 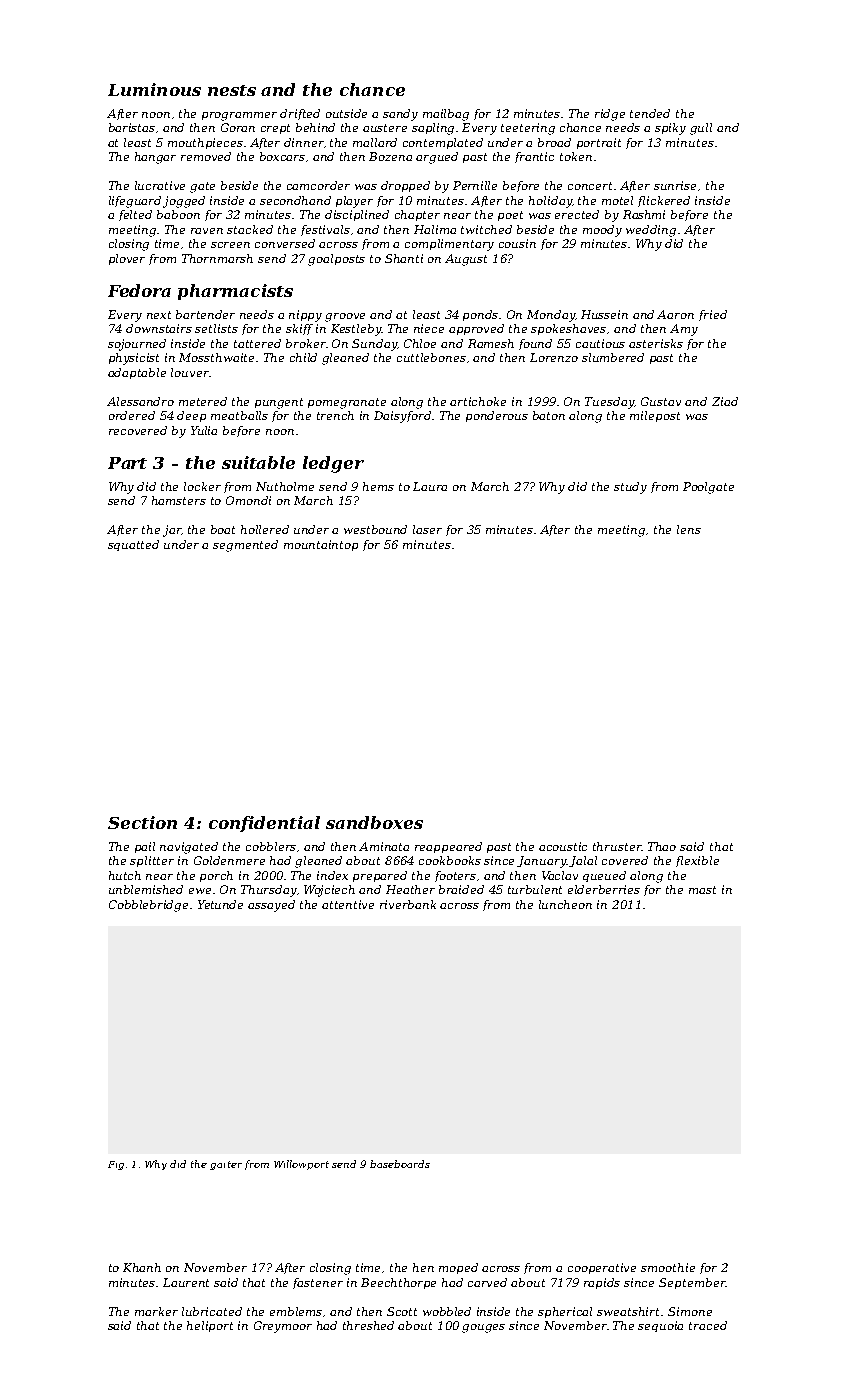 I want to click on niece, so click(x=429, y=328).
